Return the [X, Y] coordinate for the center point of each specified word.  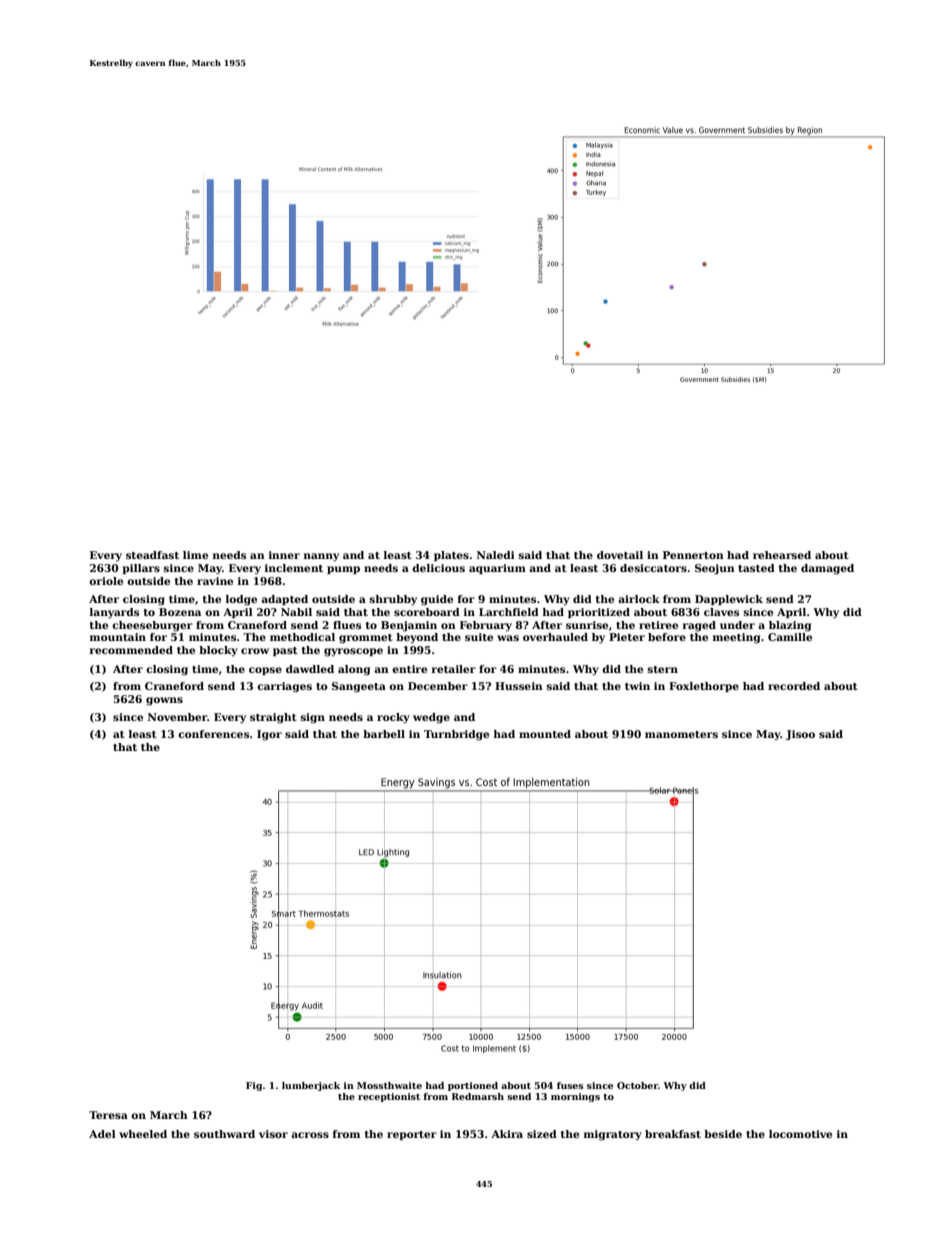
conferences [213, 734]
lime [195, 555]
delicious [438, 568]
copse [265, 671]
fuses [570, 1085]
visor [273, 1134]
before [667, 637]
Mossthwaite [389, 1085]
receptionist [389, 1097]
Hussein [519, 686]
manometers [681, 734]
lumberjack [311, 1086]
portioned [473, 1086]
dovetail [620, 555]
